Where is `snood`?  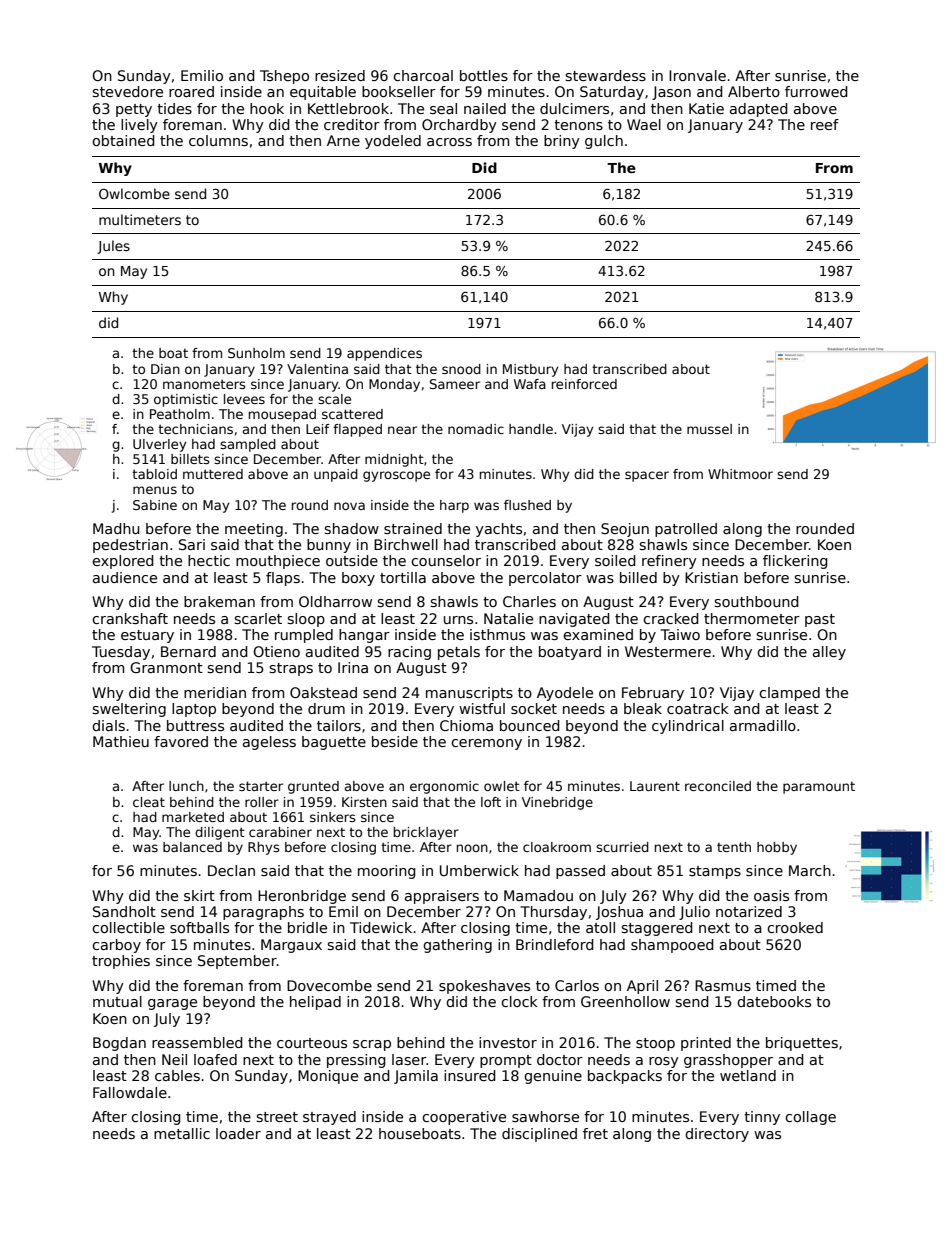 snood is located at coordinates (461, 369).
